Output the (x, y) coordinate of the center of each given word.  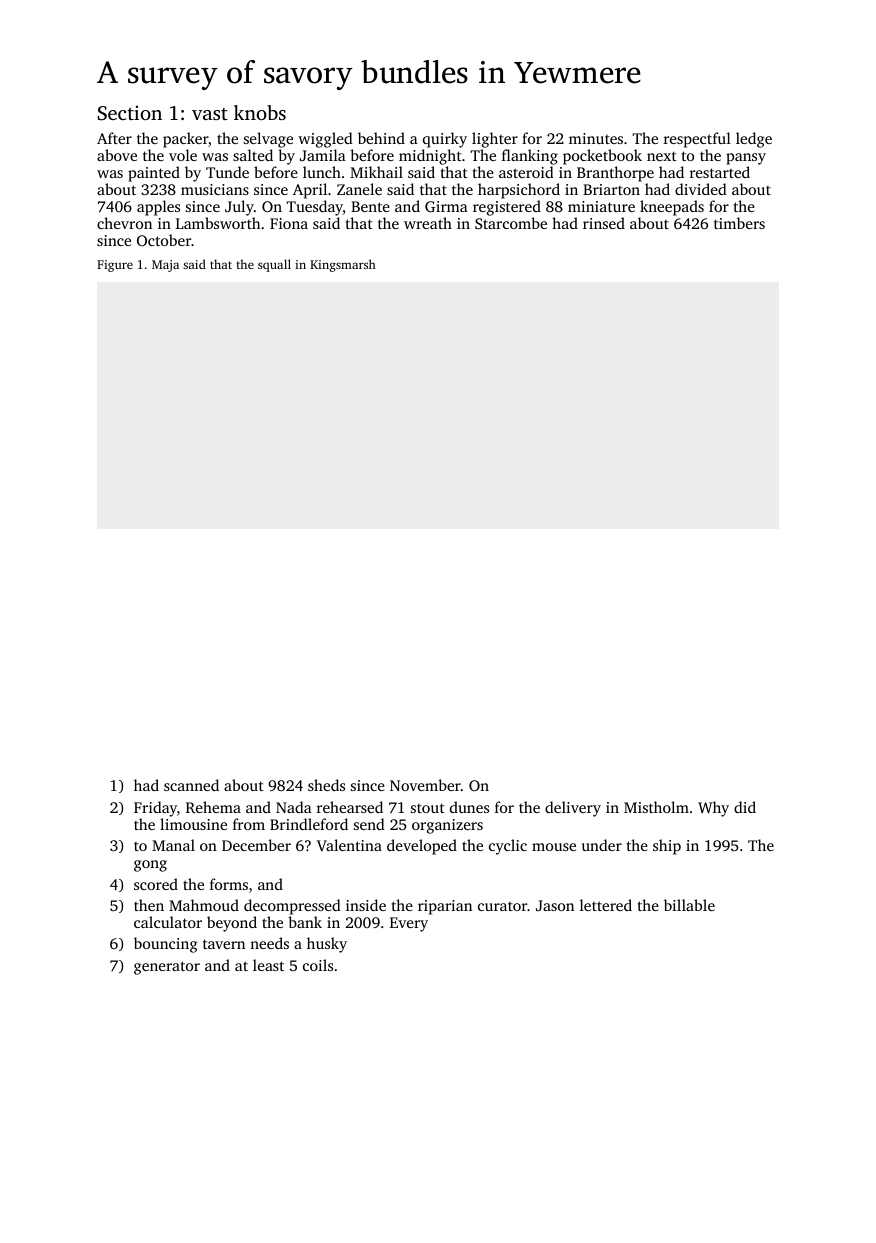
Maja (165, 266)
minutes (596, 138)
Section (130, 113)
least (268, 965)
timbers (739, 223)
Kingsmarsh (343, 265)
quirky (445, 140)
